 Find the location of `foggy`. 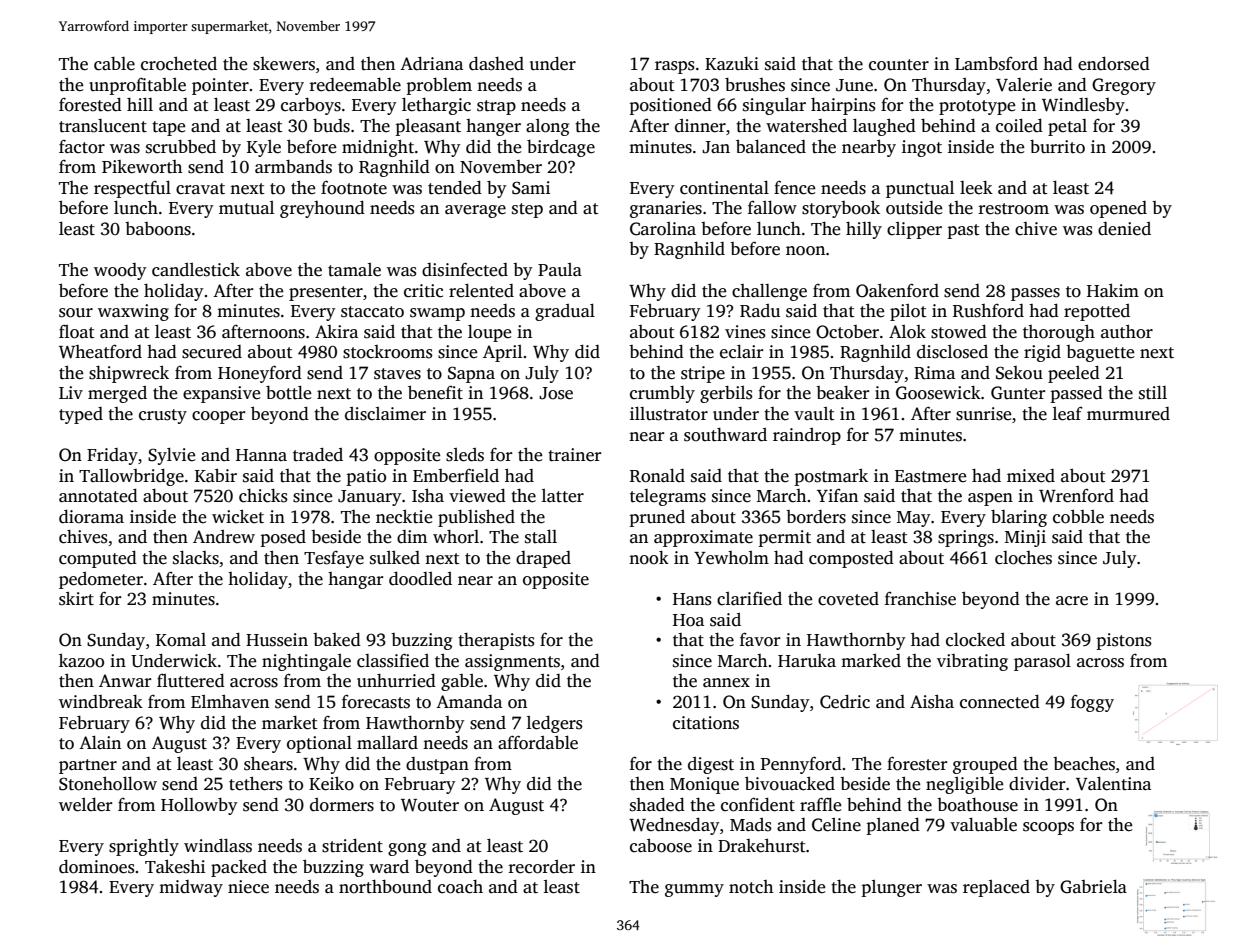

foggy is located at coordinates (1092, 703).
